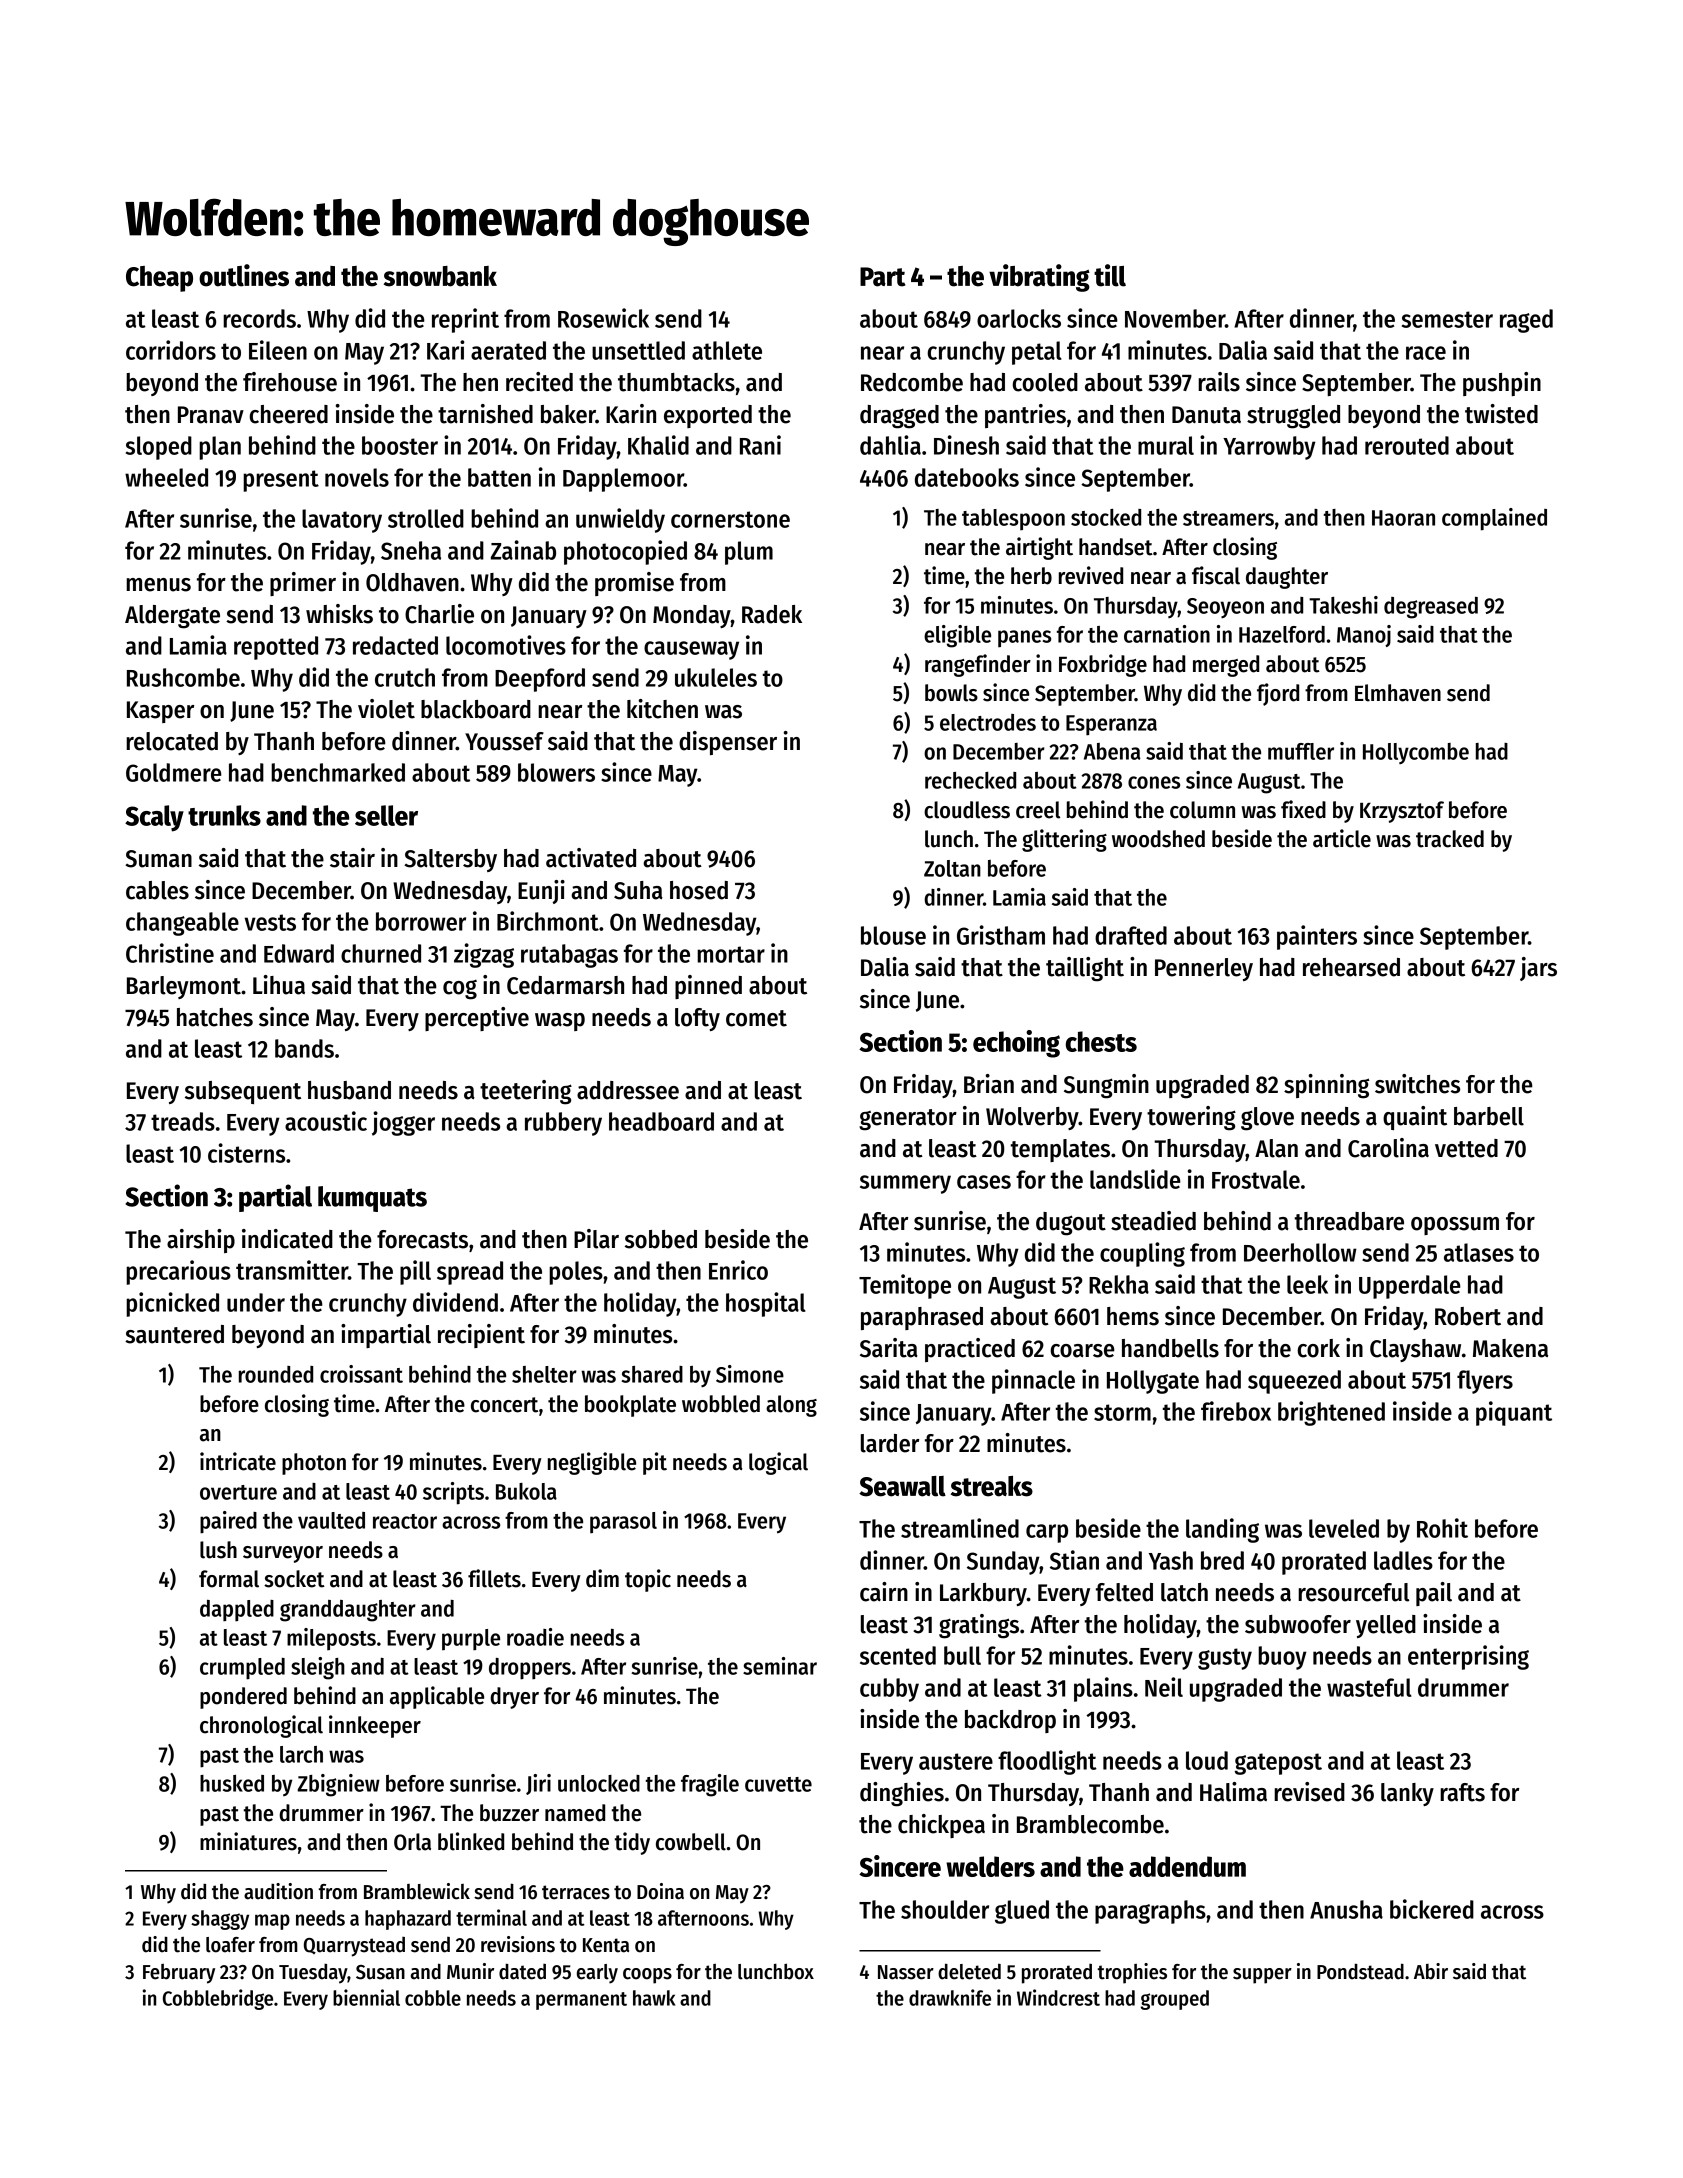 The height and width of the screenshot is (2178, 1683). What do you see at coordinates (179, 1974) in the screenshot?
I see `February` at bounding box center [179, 1974].
